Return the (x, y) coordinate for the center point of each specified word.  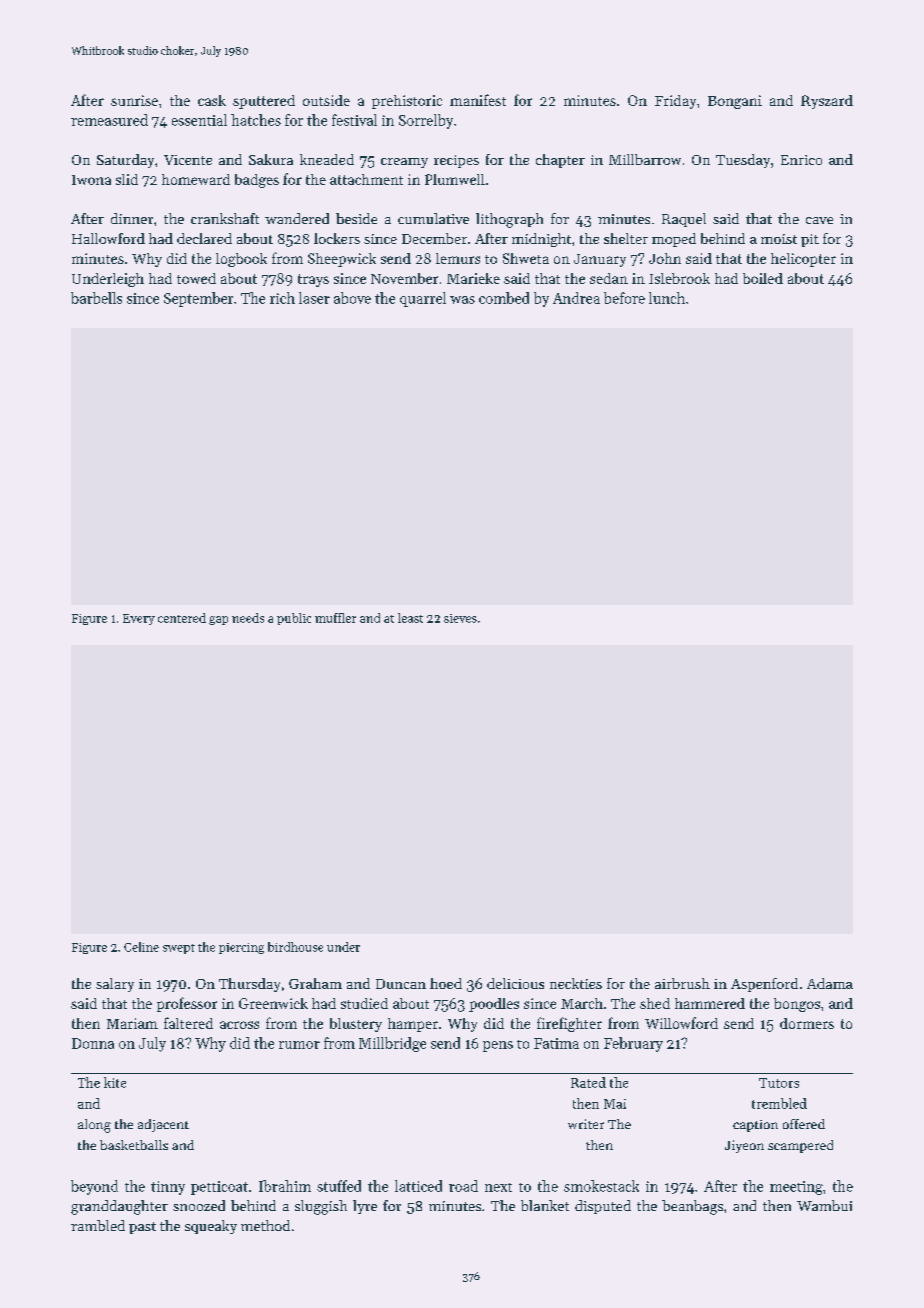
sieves (460, 618)
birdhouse (295, 947)
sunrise (134, 100)
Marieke (473, 278)
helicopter (803, 260)
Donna (93, 1043)
